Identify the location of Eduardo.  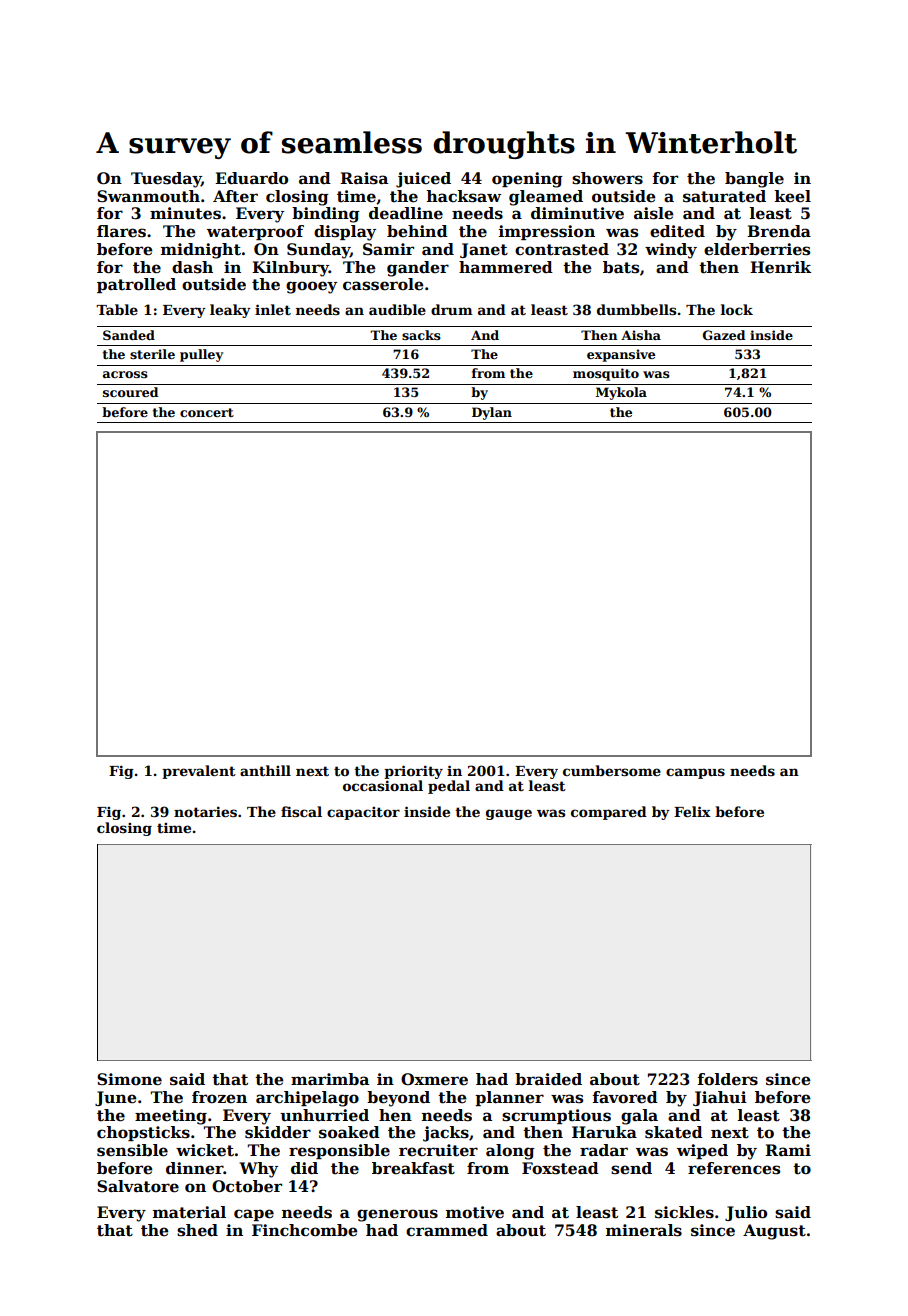
(251, 178).
